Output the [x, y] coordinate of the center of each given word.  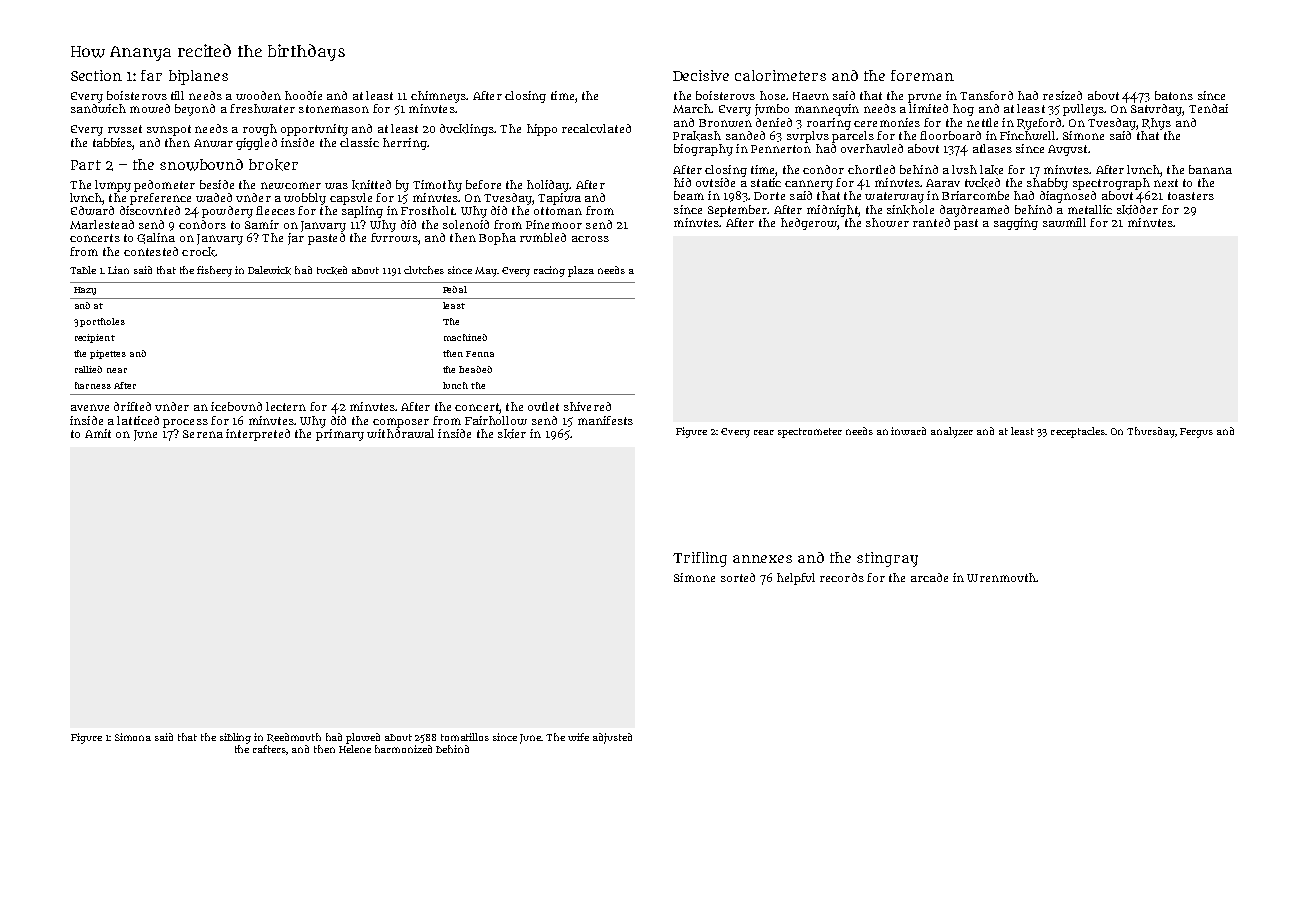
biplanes [198, 77]
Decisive [701, 75]
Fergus [1196, 433]
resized [1062, 95]
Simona [133, 737]
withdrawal [400, 433]
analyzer [952, 432]
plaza [581, 271]
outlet [543, 406]
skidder [1137, 210]
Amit [98, 433]
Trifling [700, 559]
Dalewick [269, 270]
